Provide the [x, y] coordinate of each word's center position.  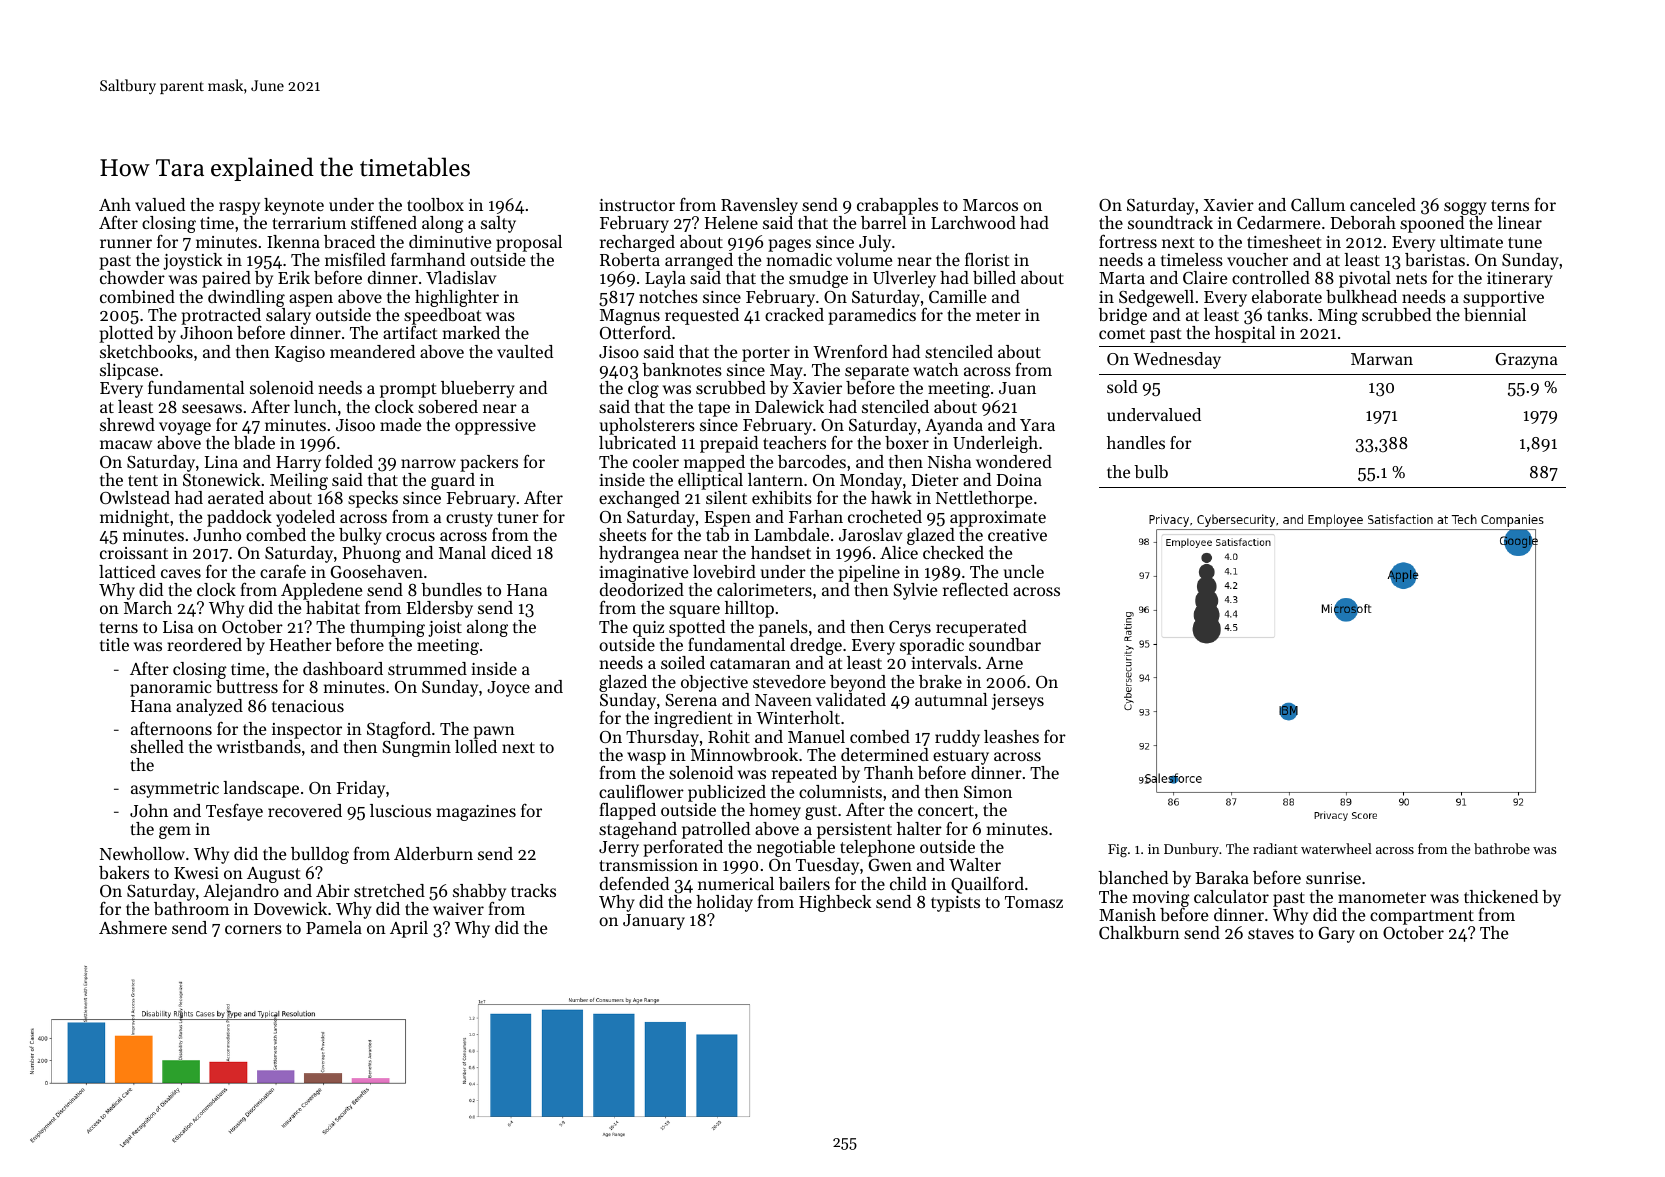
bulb [1151, 471]
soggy [1465, 208]
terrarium [309, 223]
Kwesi [196, 873]
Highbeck [835, 903]
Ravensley [759, 206]
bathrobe [1502, 848]
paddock [239, 518]
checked [953, 552]
